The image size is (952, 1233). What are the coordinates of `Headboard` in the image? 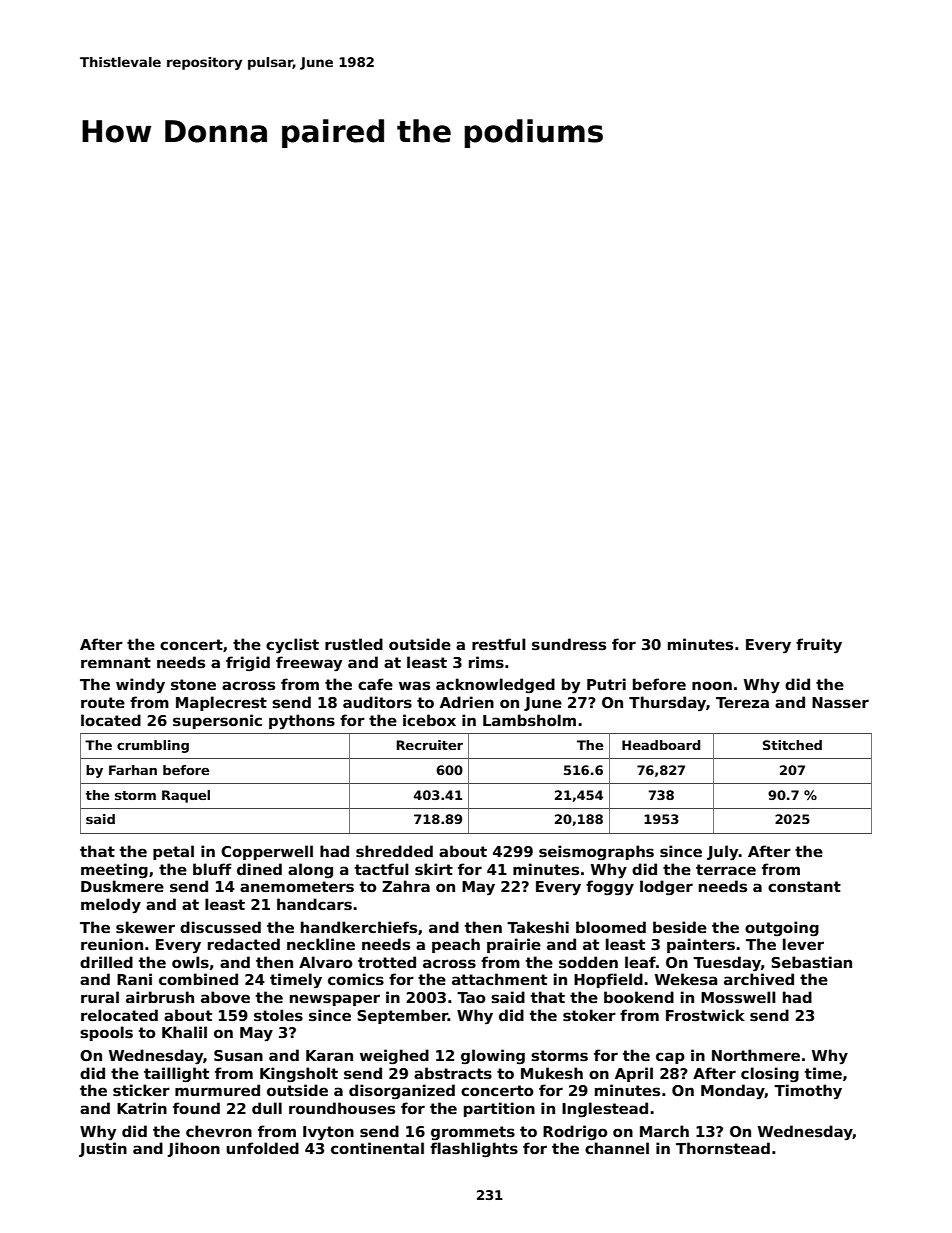 It's located at (661, 745).
